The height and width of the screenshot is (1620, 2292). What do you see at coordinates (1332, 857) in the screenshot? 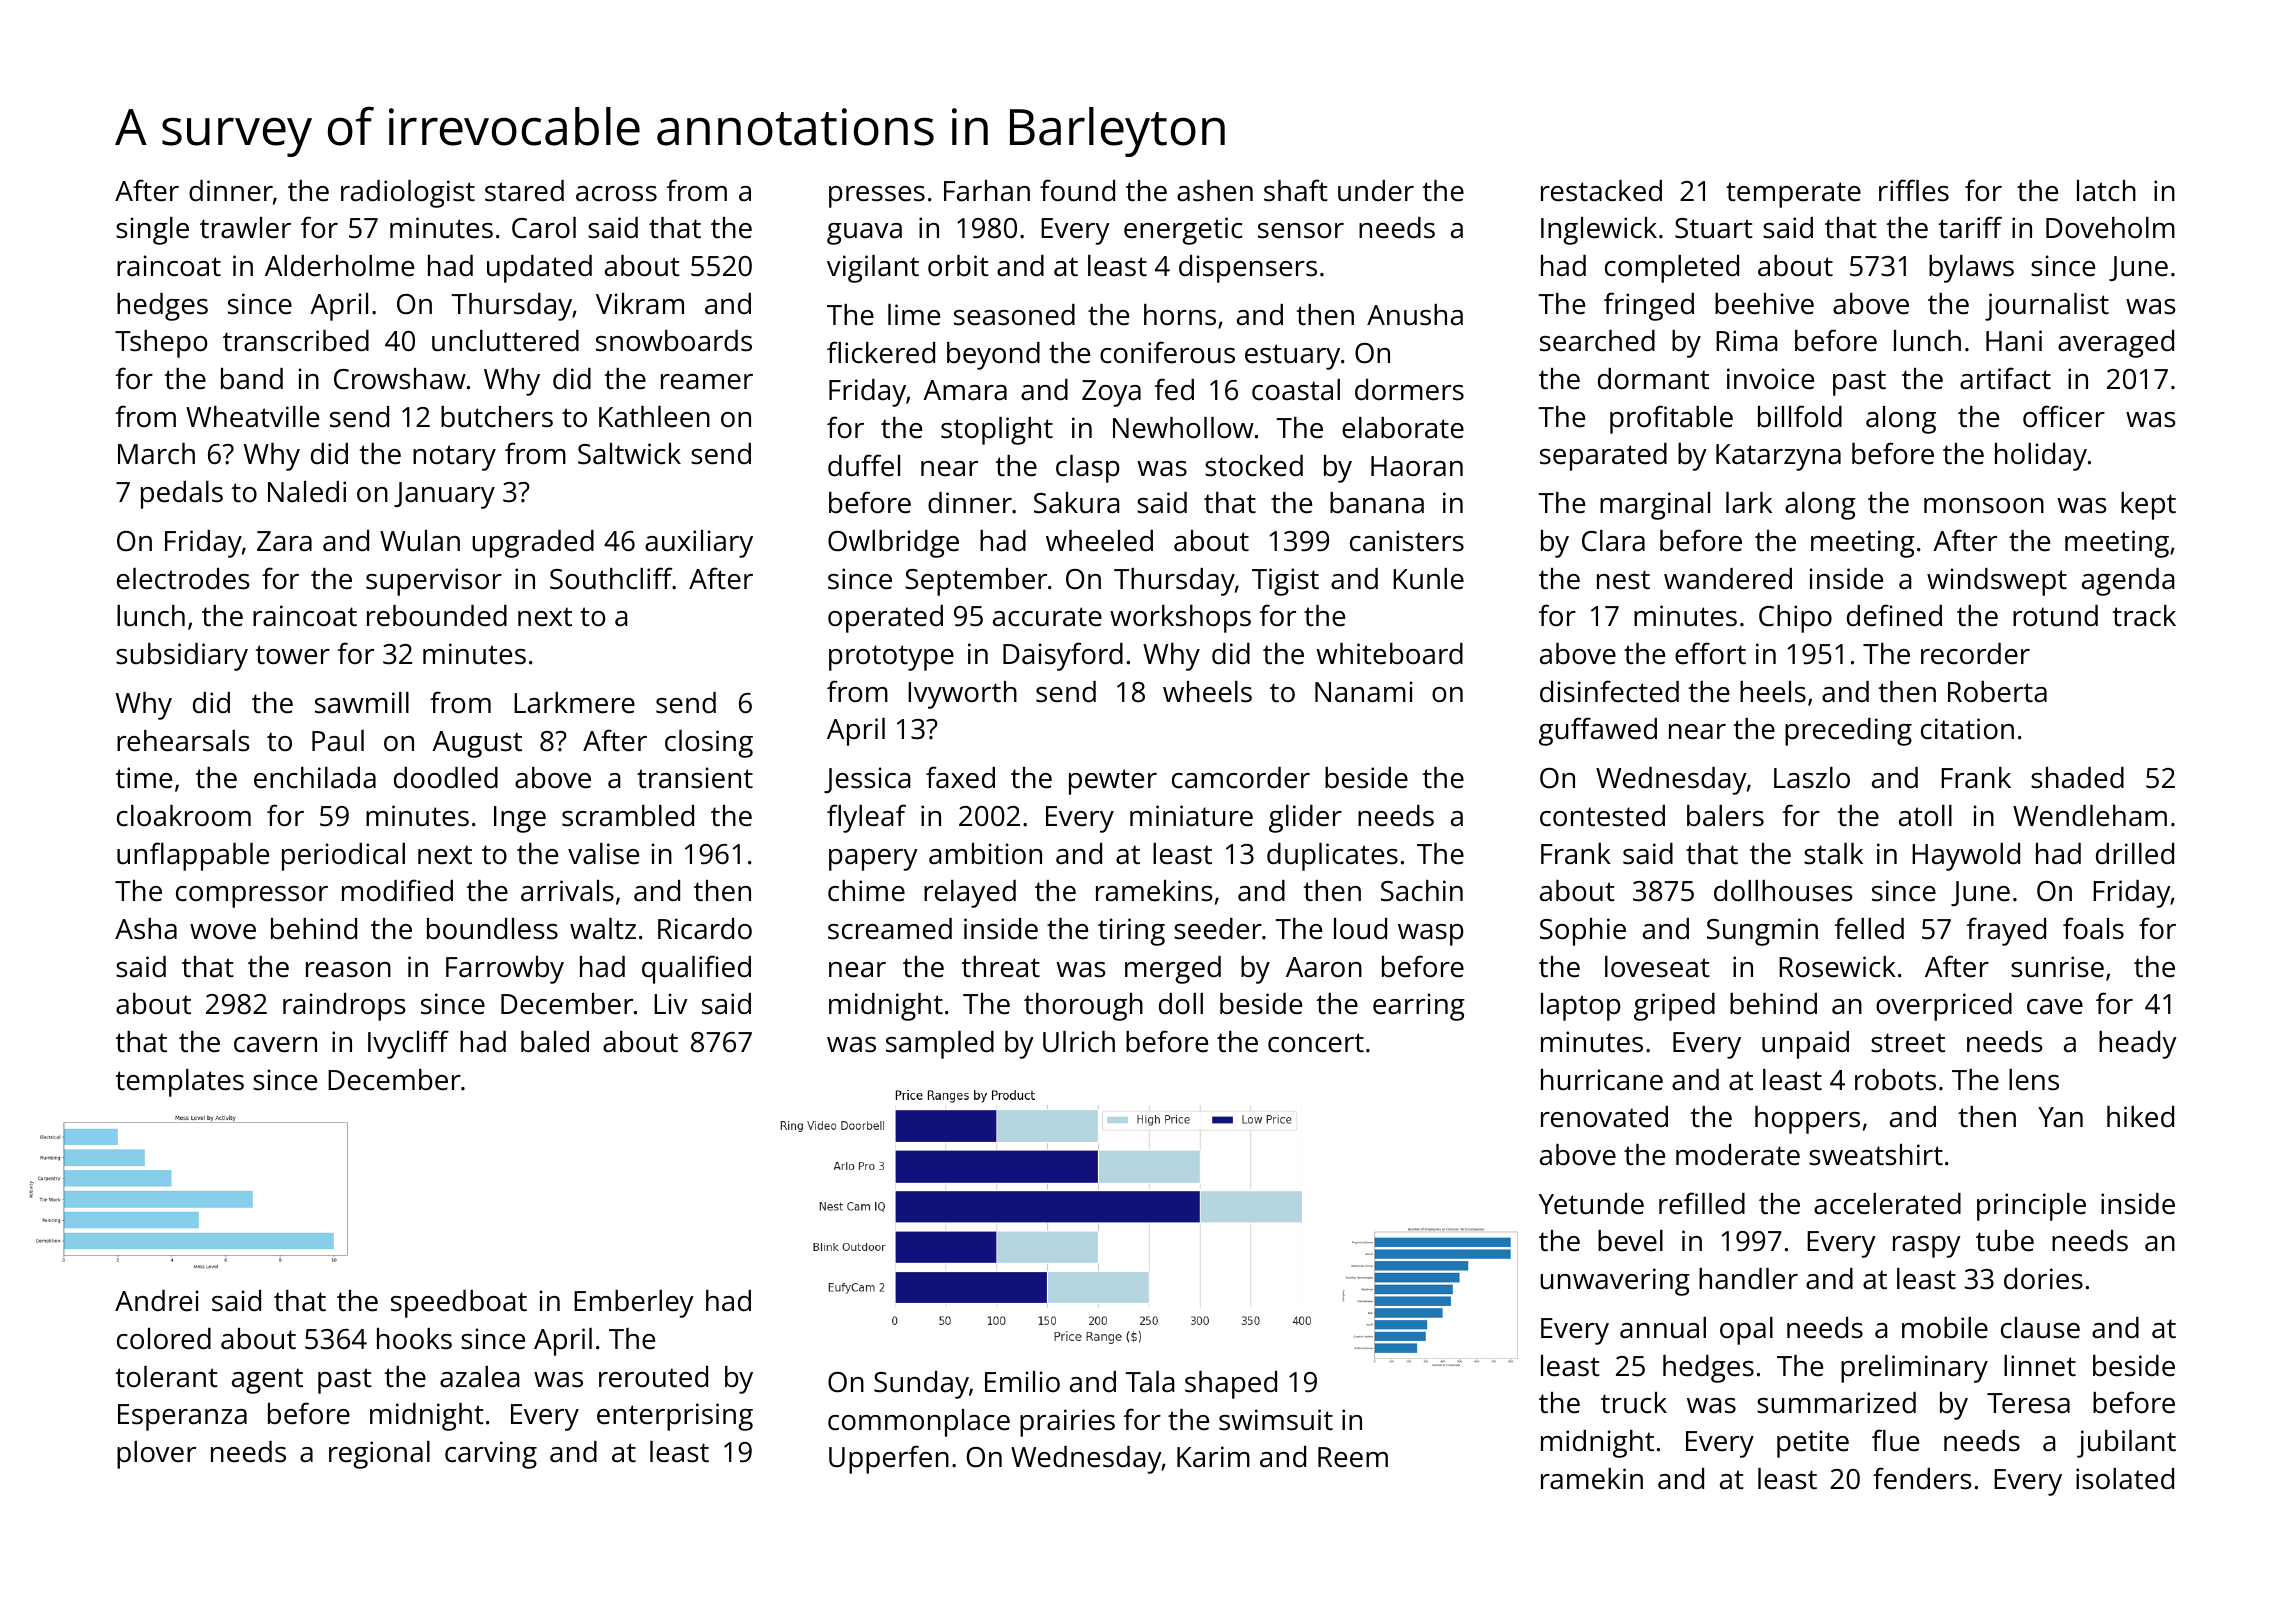
I see `duplicates` at bounding box center [1332, 857].
